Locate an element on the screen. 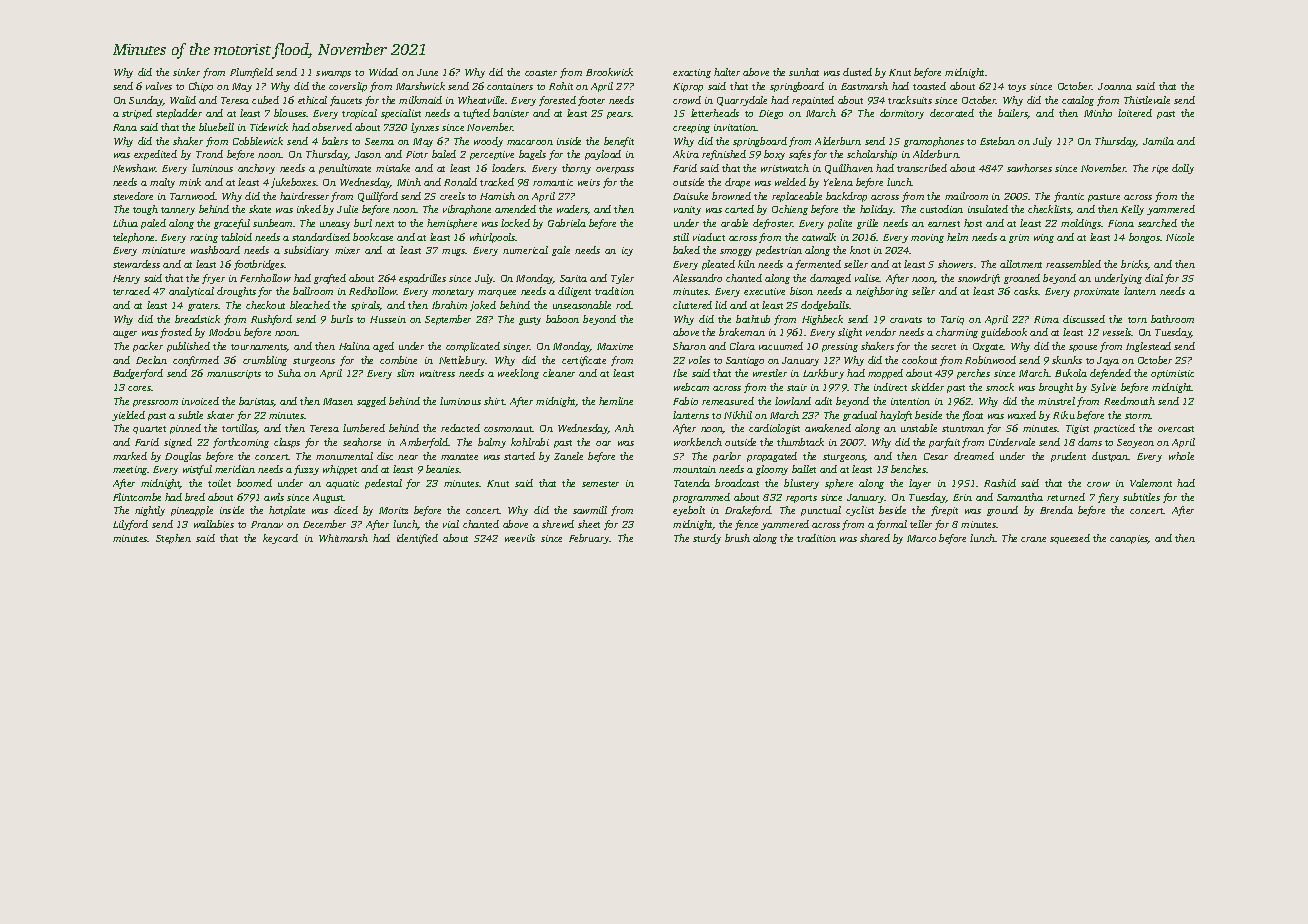 This screenshot has height=924, width=1308. Joanna is located at coordinates (1115, 86).
